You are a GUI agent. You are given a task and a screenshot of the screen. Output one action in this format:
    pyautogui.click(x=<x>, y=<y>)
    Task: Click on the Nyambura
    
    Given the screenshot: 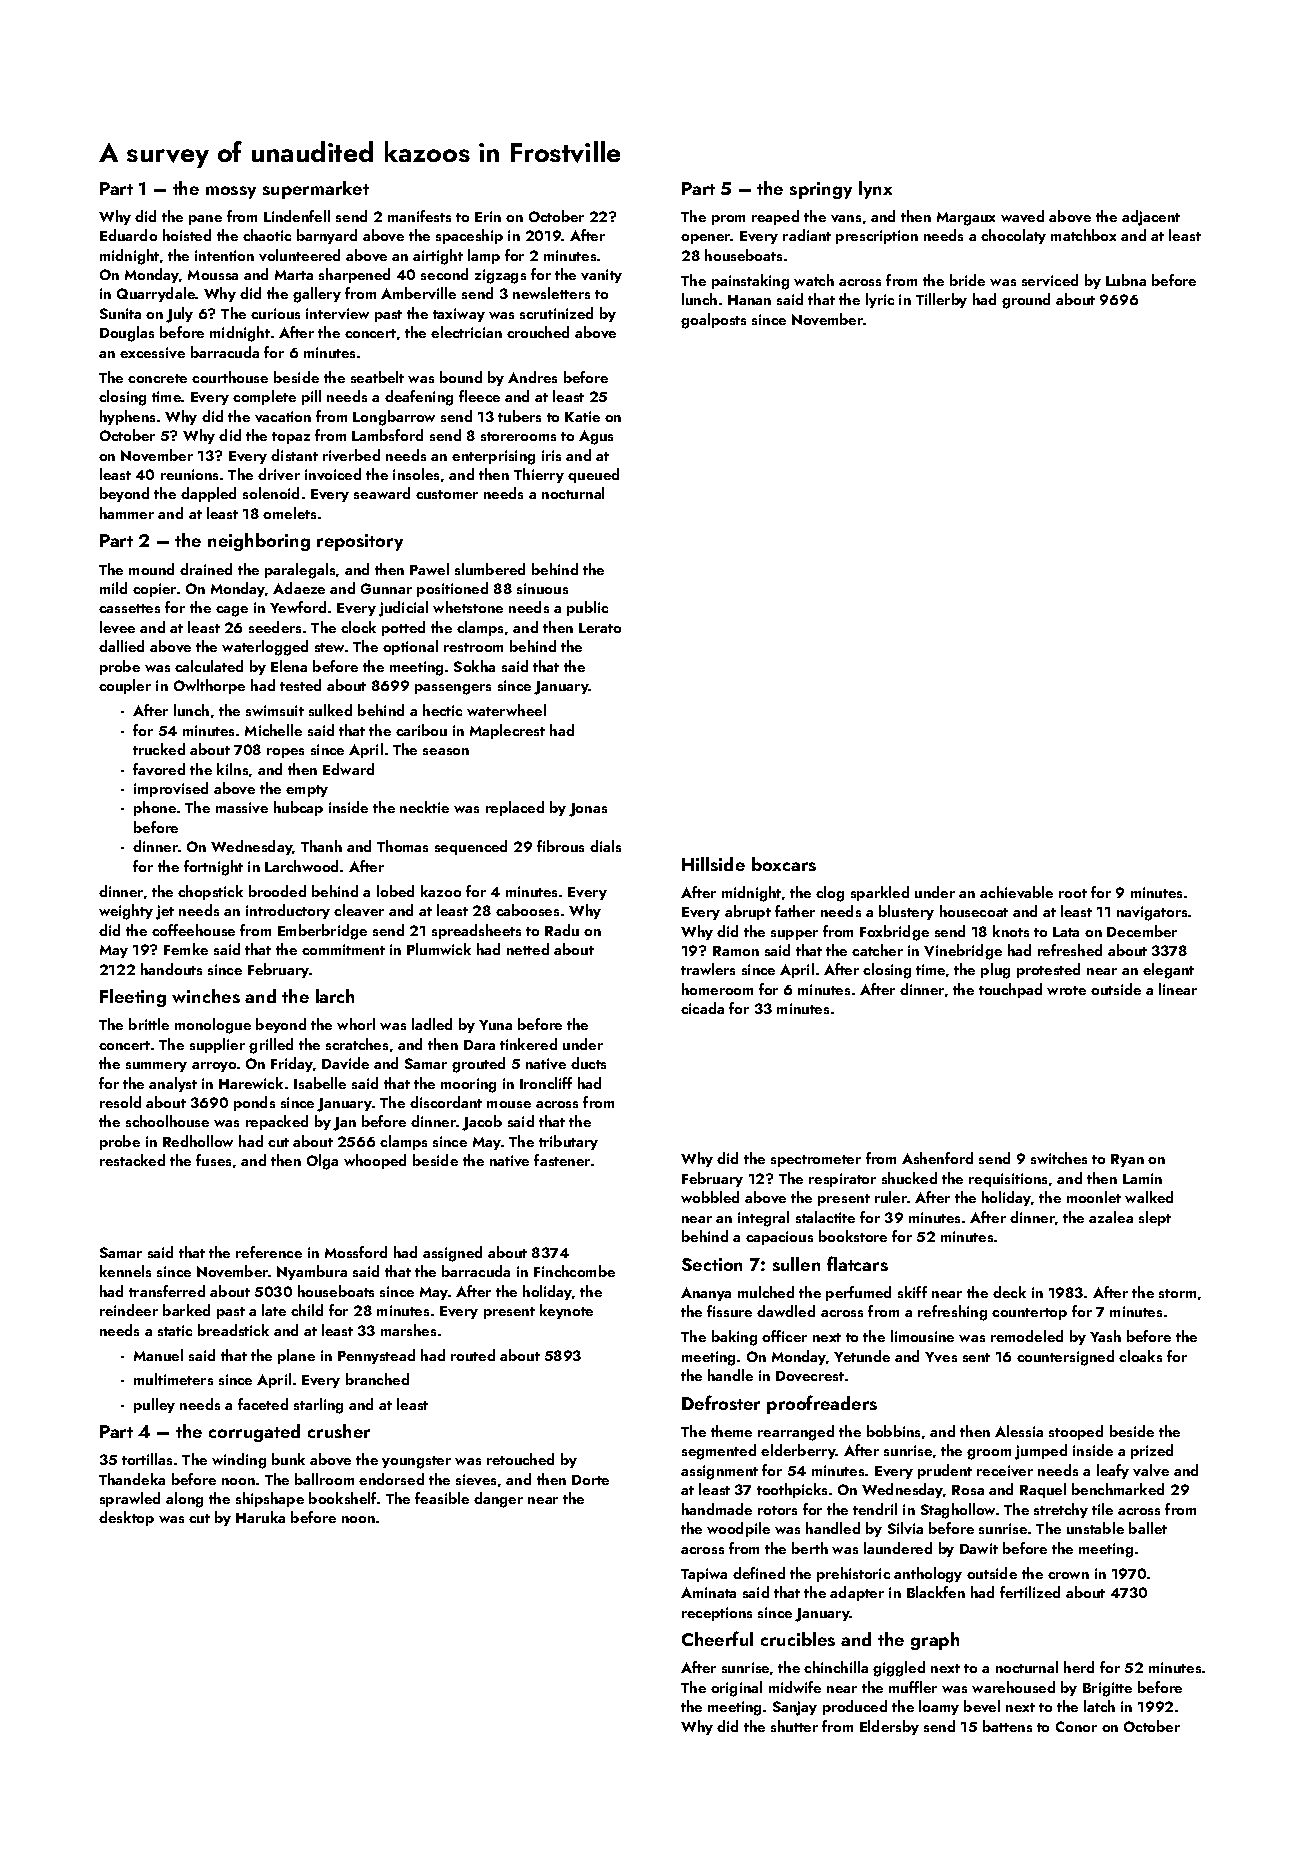 What is the action you would take?
    pyautogui.click(x=312, y=1272)
